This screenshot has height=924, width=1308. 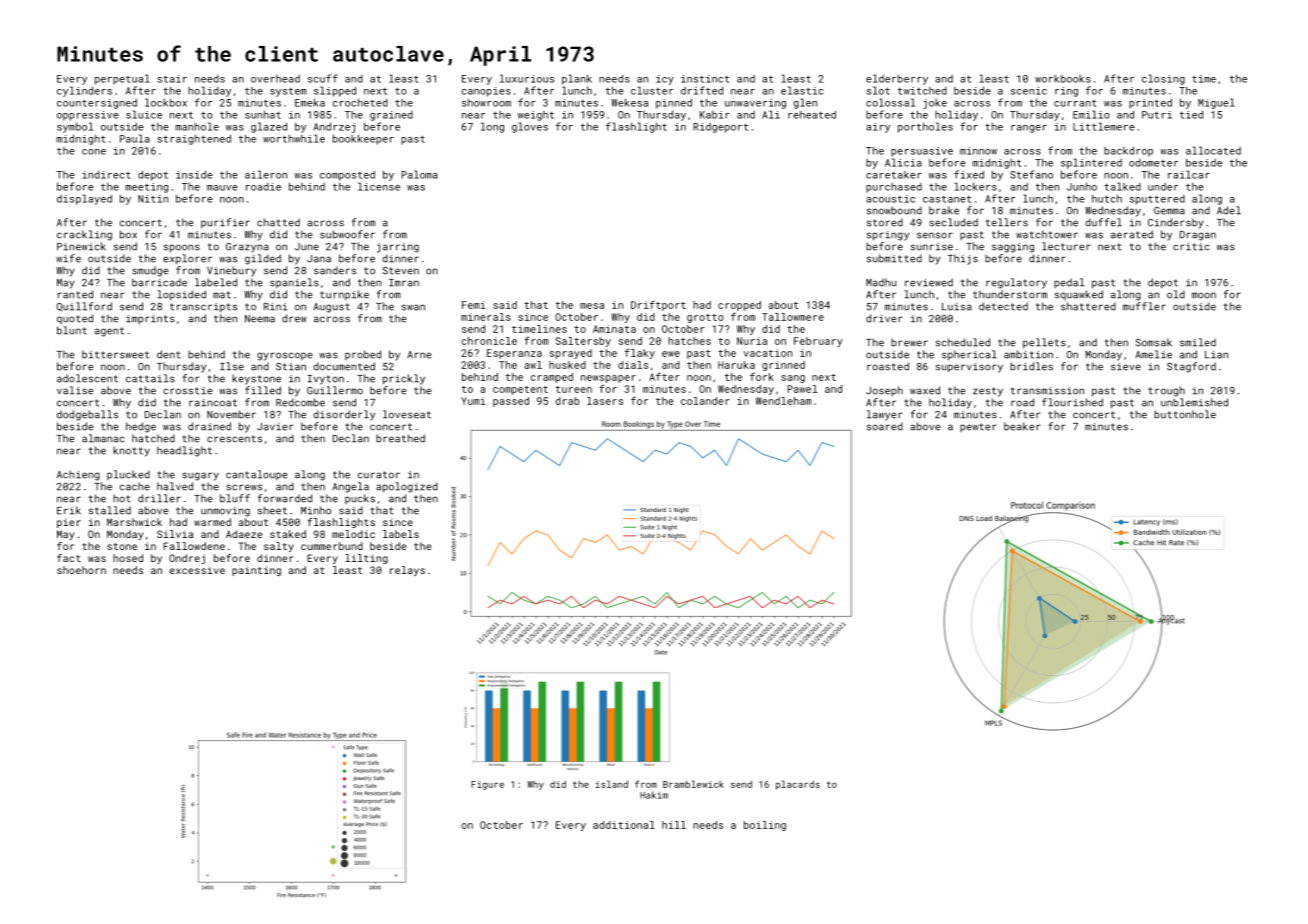 I want to click on workbooks, so click(x=1063, y=78).
